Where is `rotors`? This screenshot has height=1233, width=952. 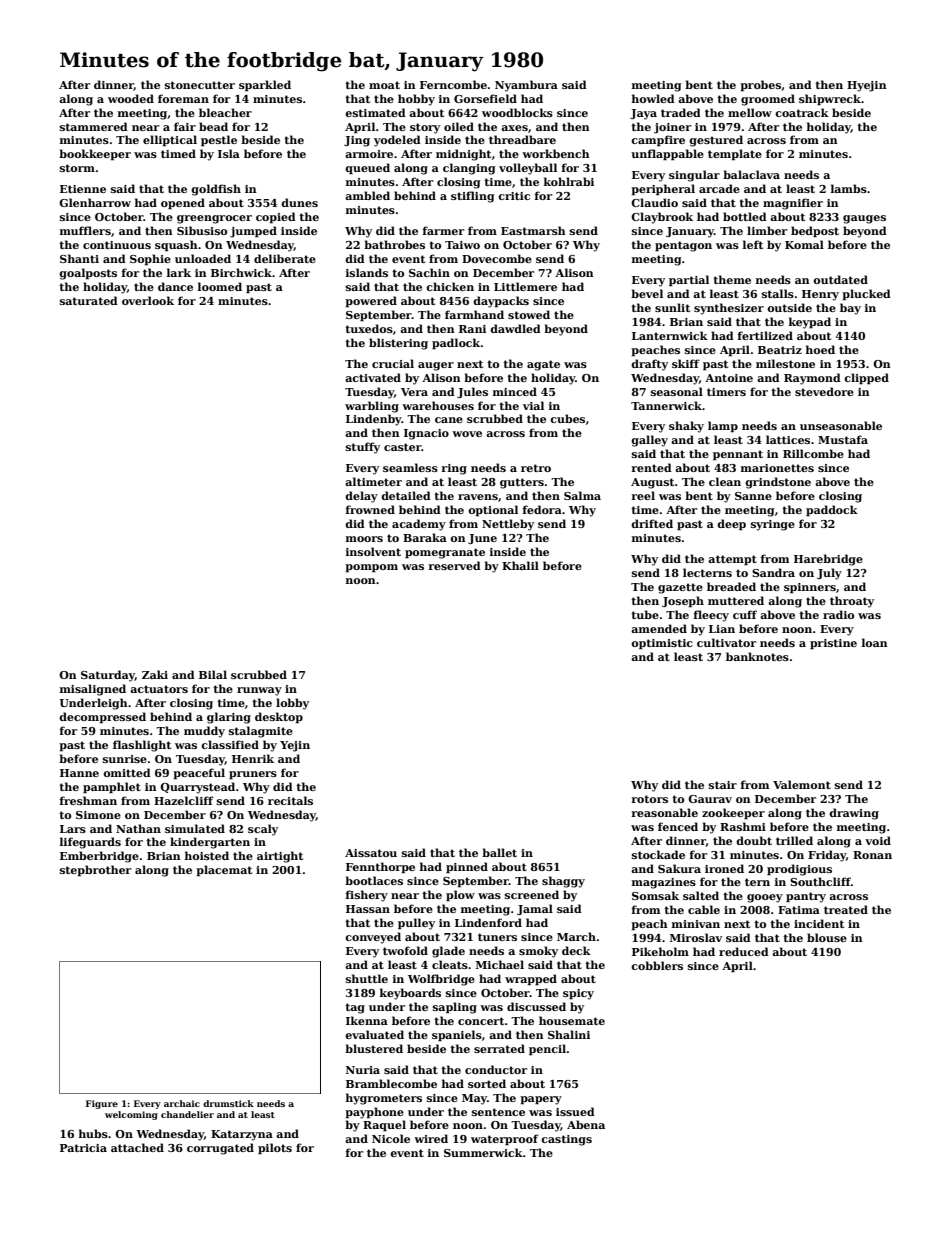 rotors is located at coordinates (649, 799).
